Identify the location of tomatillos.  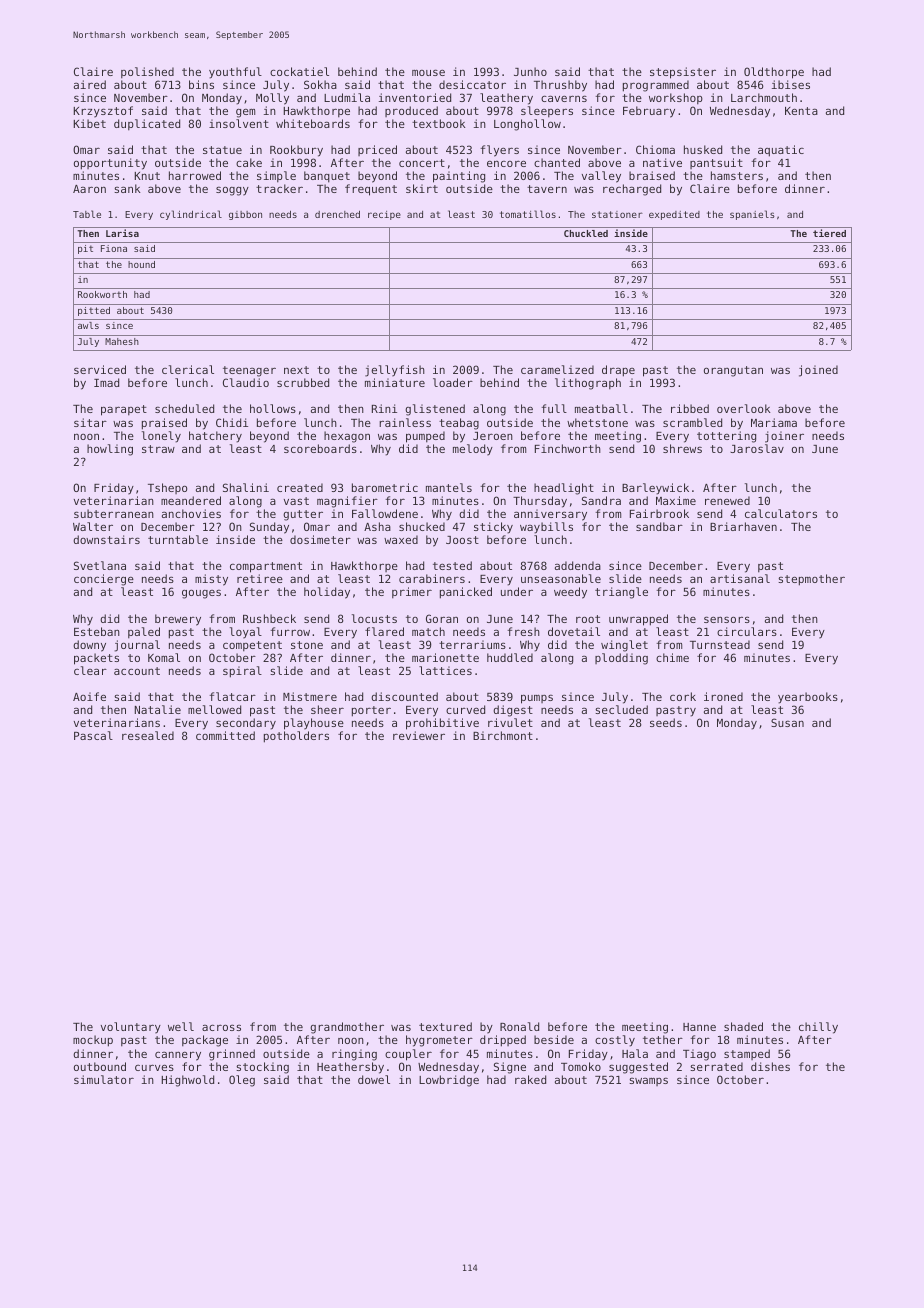
(528, 214).
